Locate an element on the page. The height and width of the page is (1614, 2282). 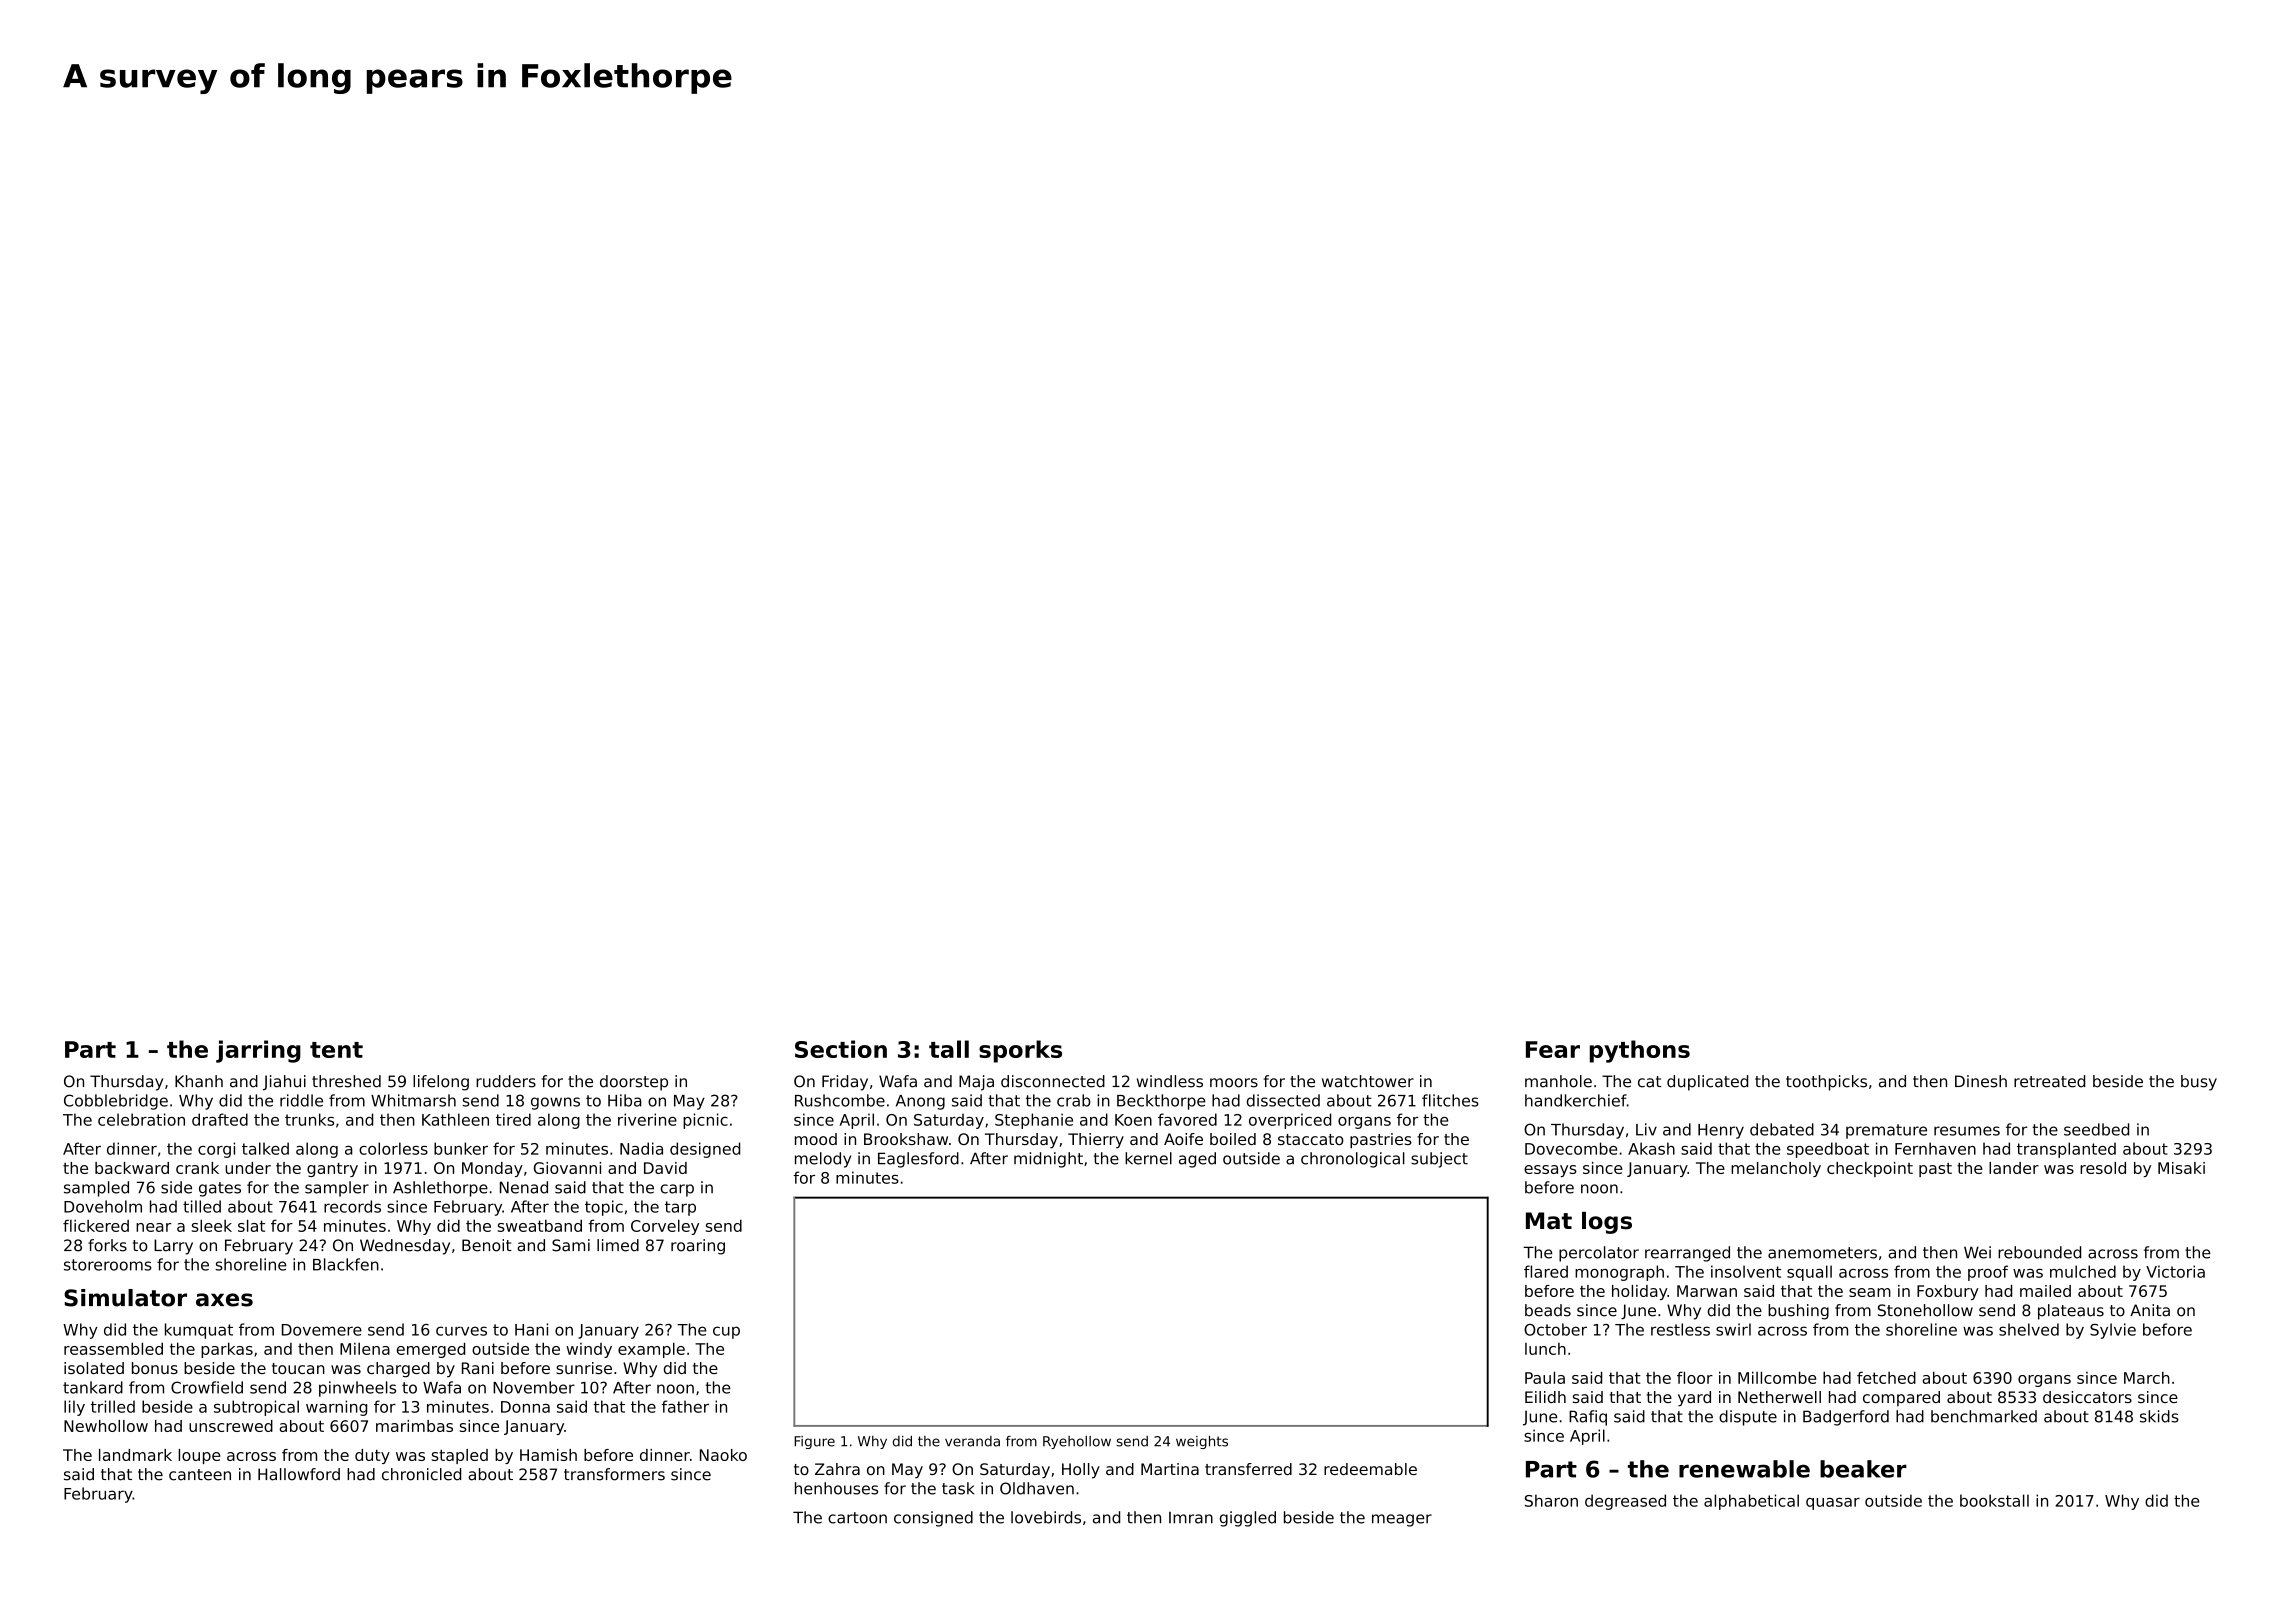
duplicated is located at coordinates (1707, 1083).
